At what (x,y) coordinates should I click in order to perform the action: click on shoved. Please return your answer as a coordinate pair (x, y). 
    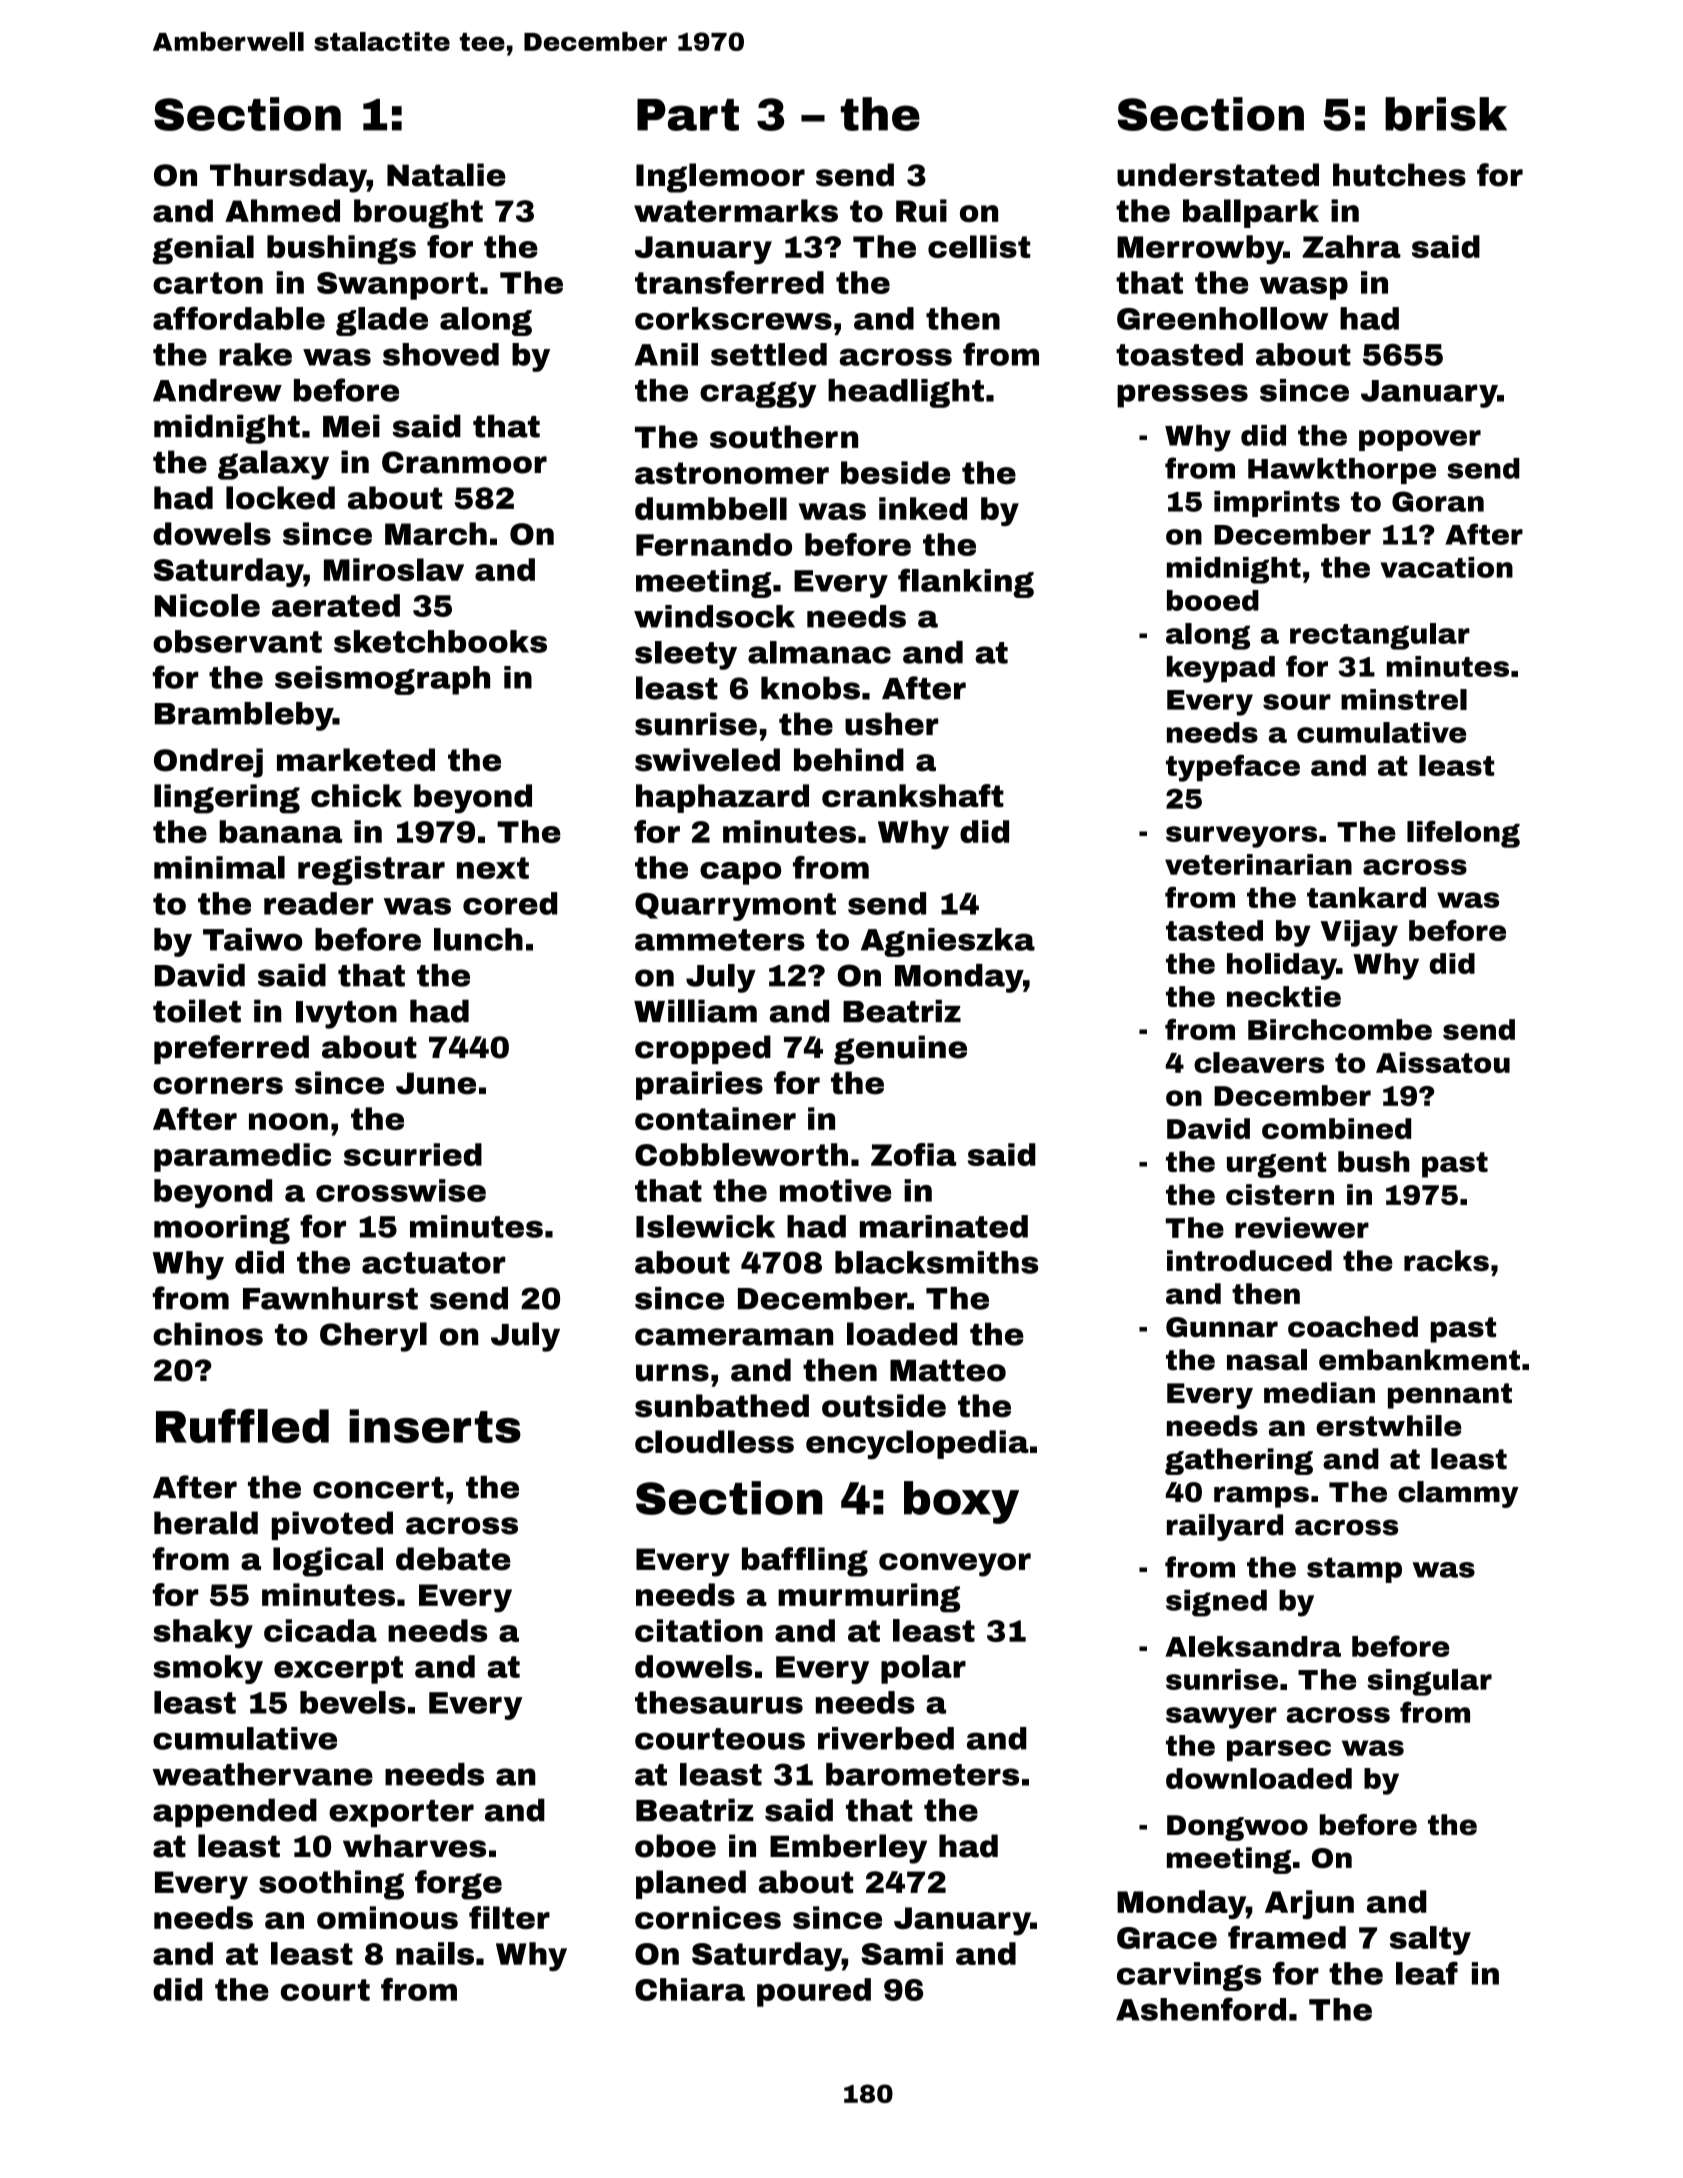
    Looking at the image, I should click on (441, 354).
